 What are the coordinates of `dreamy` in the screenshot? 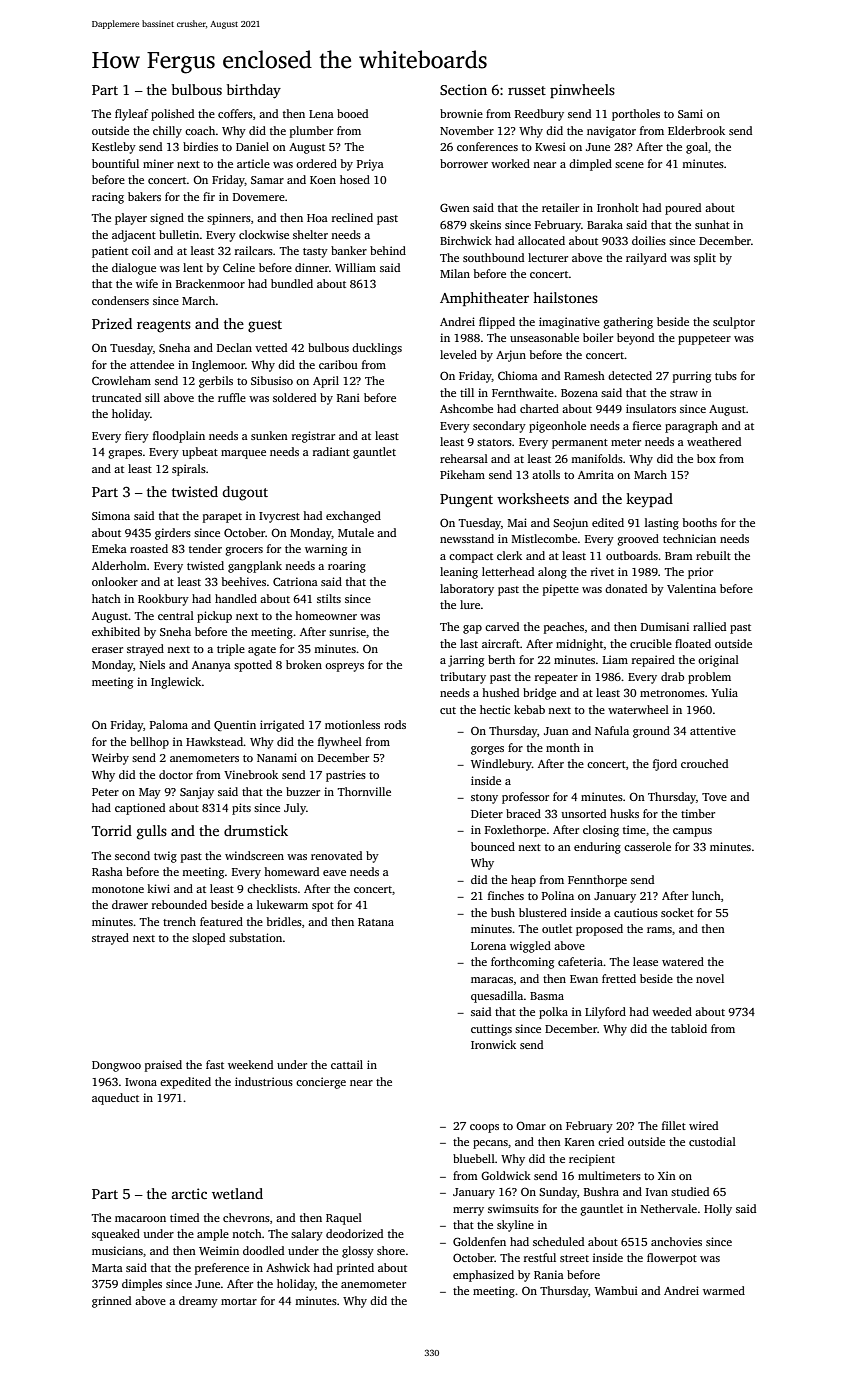 It's located at (198, 1302).
